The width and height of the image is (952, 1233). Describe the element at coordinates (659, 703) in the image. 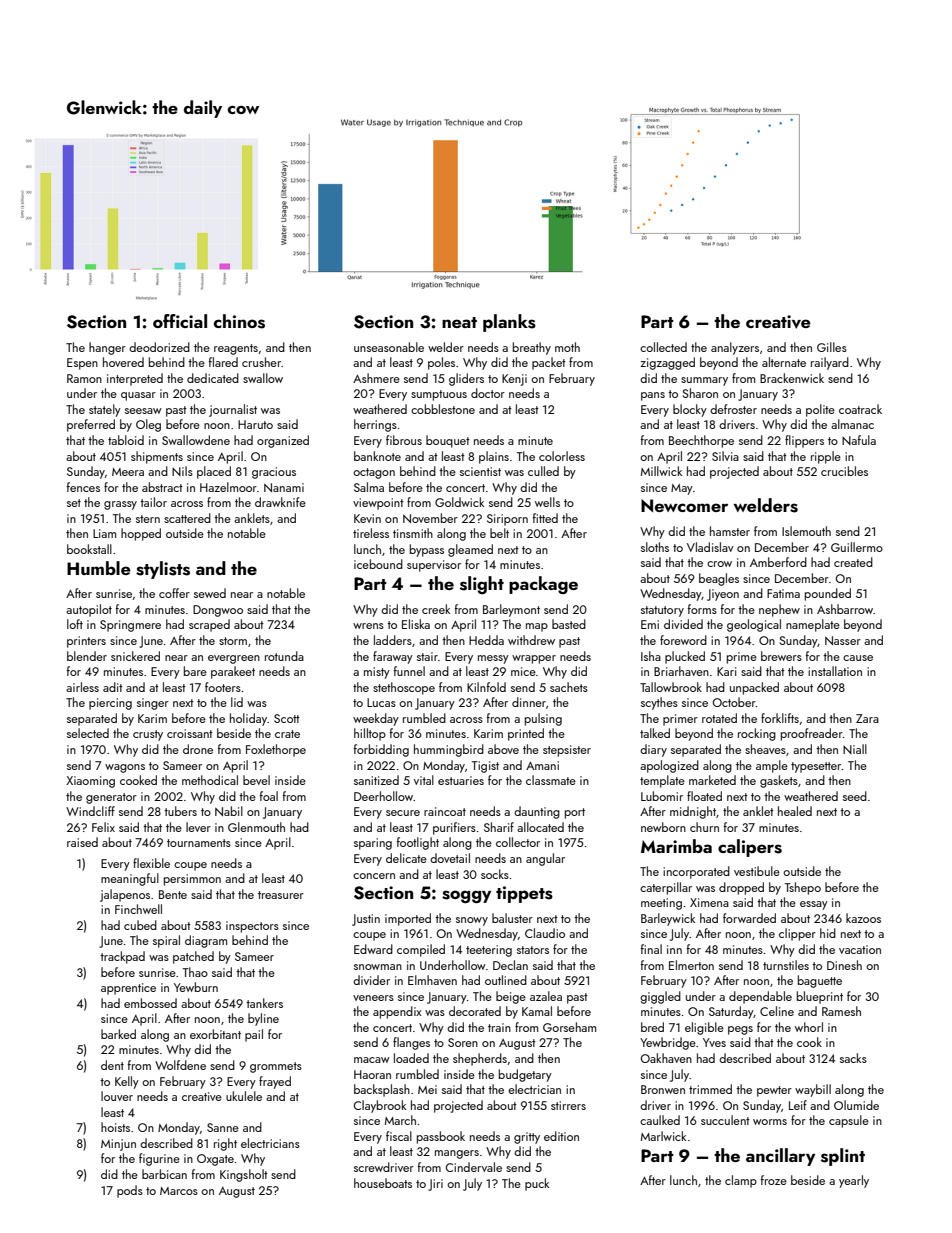

I see `scythes` at that location.
